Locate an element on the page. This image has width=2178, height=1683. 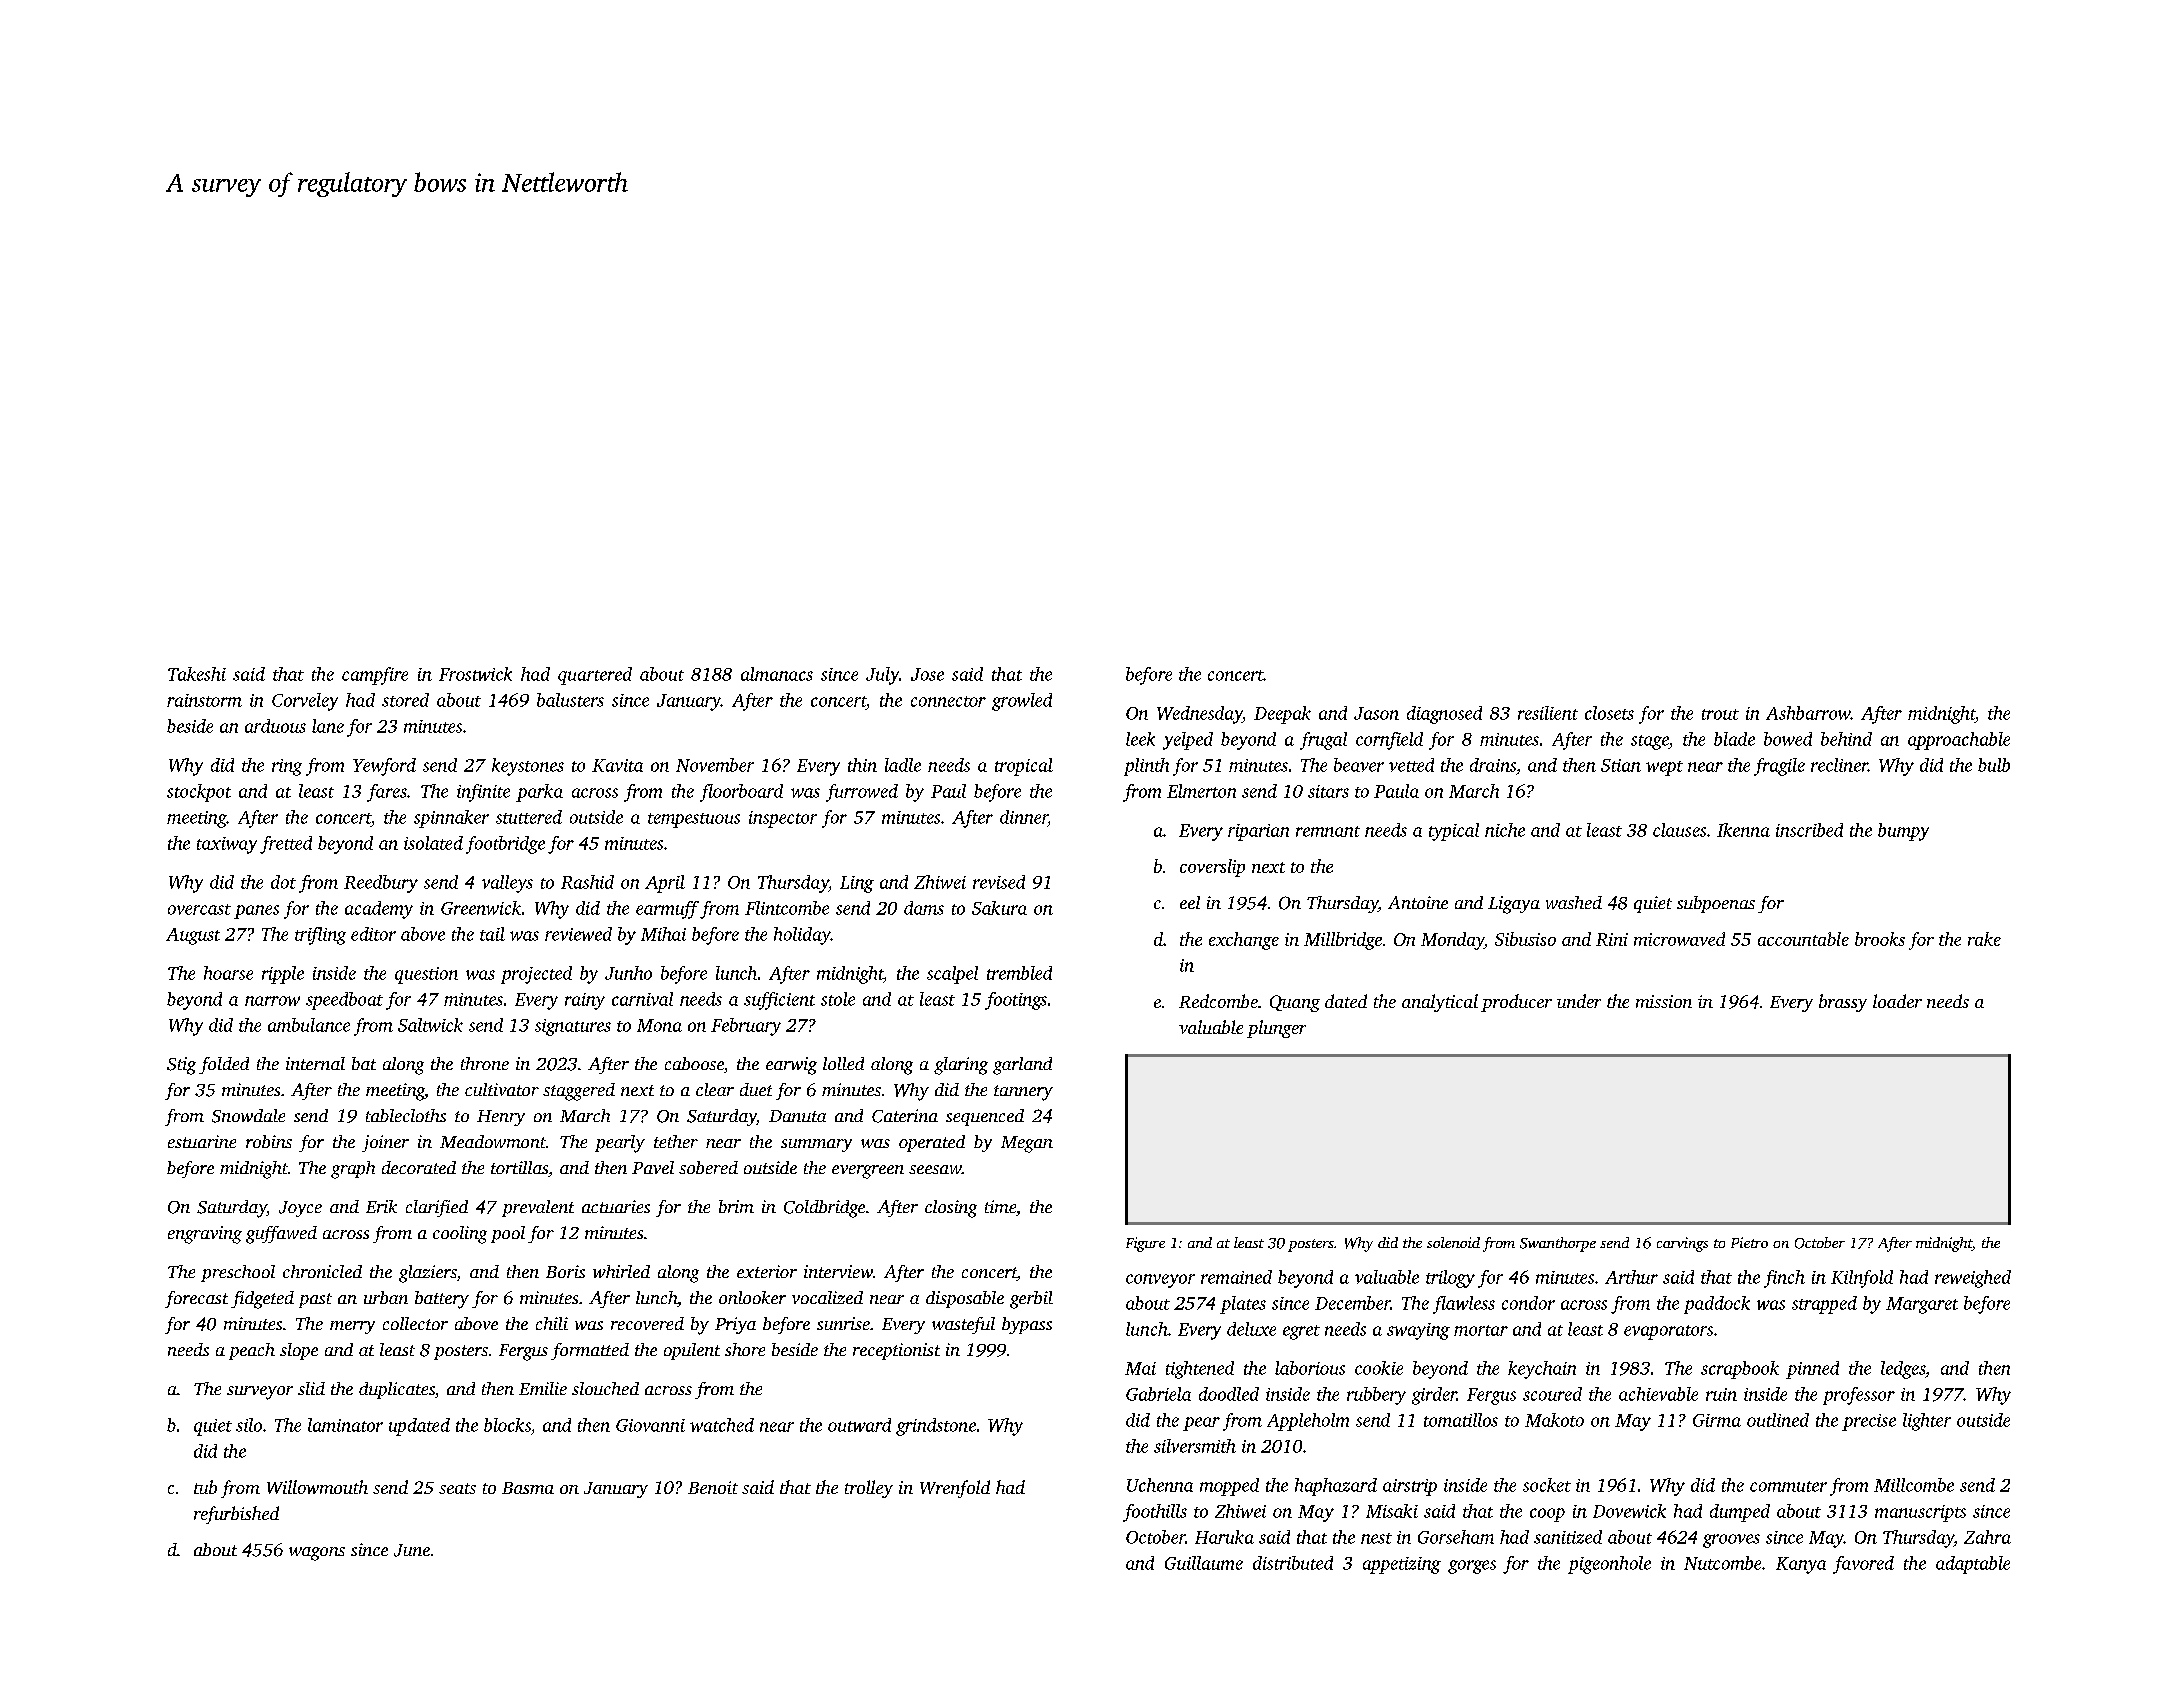
subpoenas is located at coordinates (1716, 904).
